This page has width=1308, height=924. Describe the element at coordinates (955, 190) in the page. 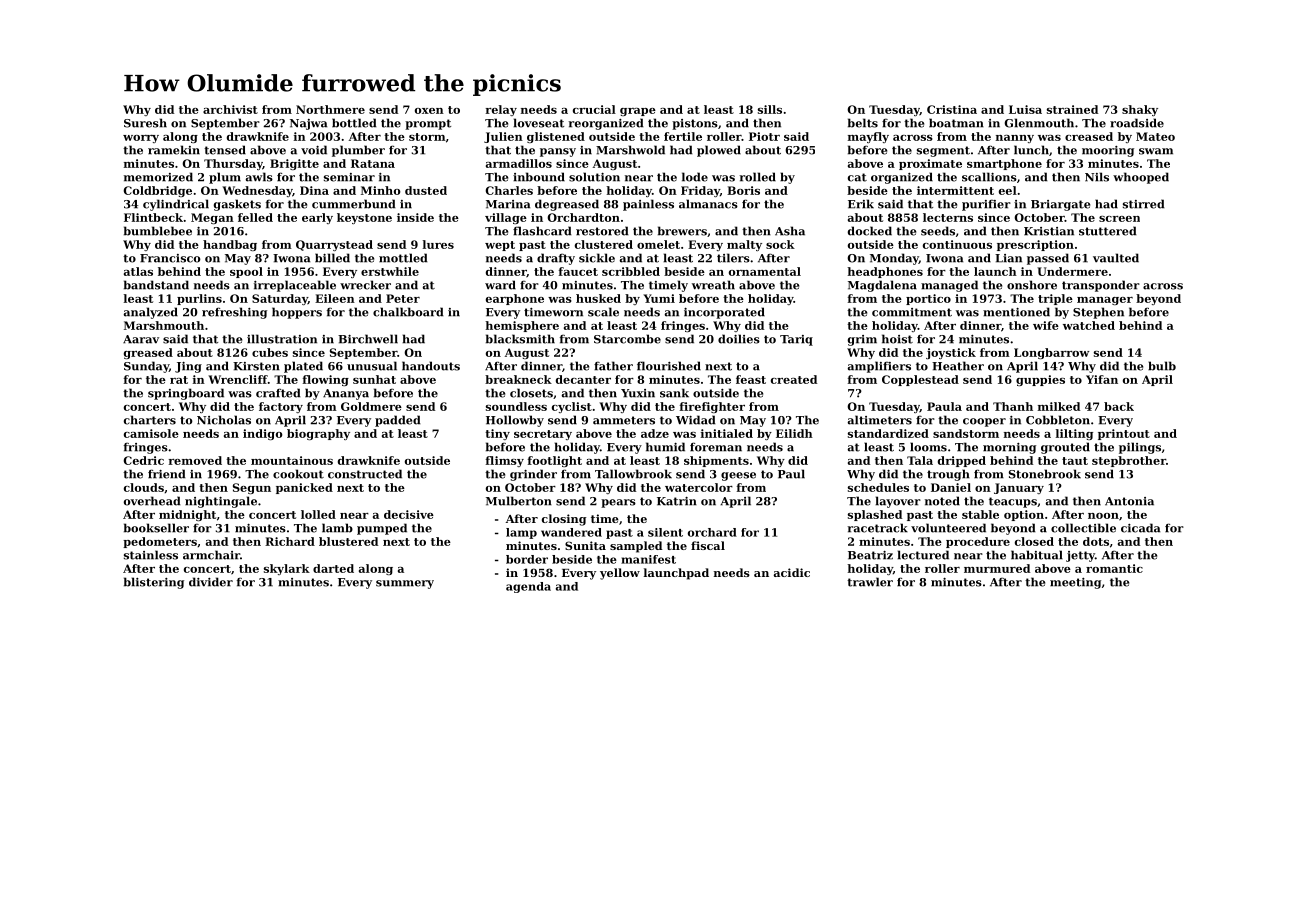

I see `intermittent` at that location.
